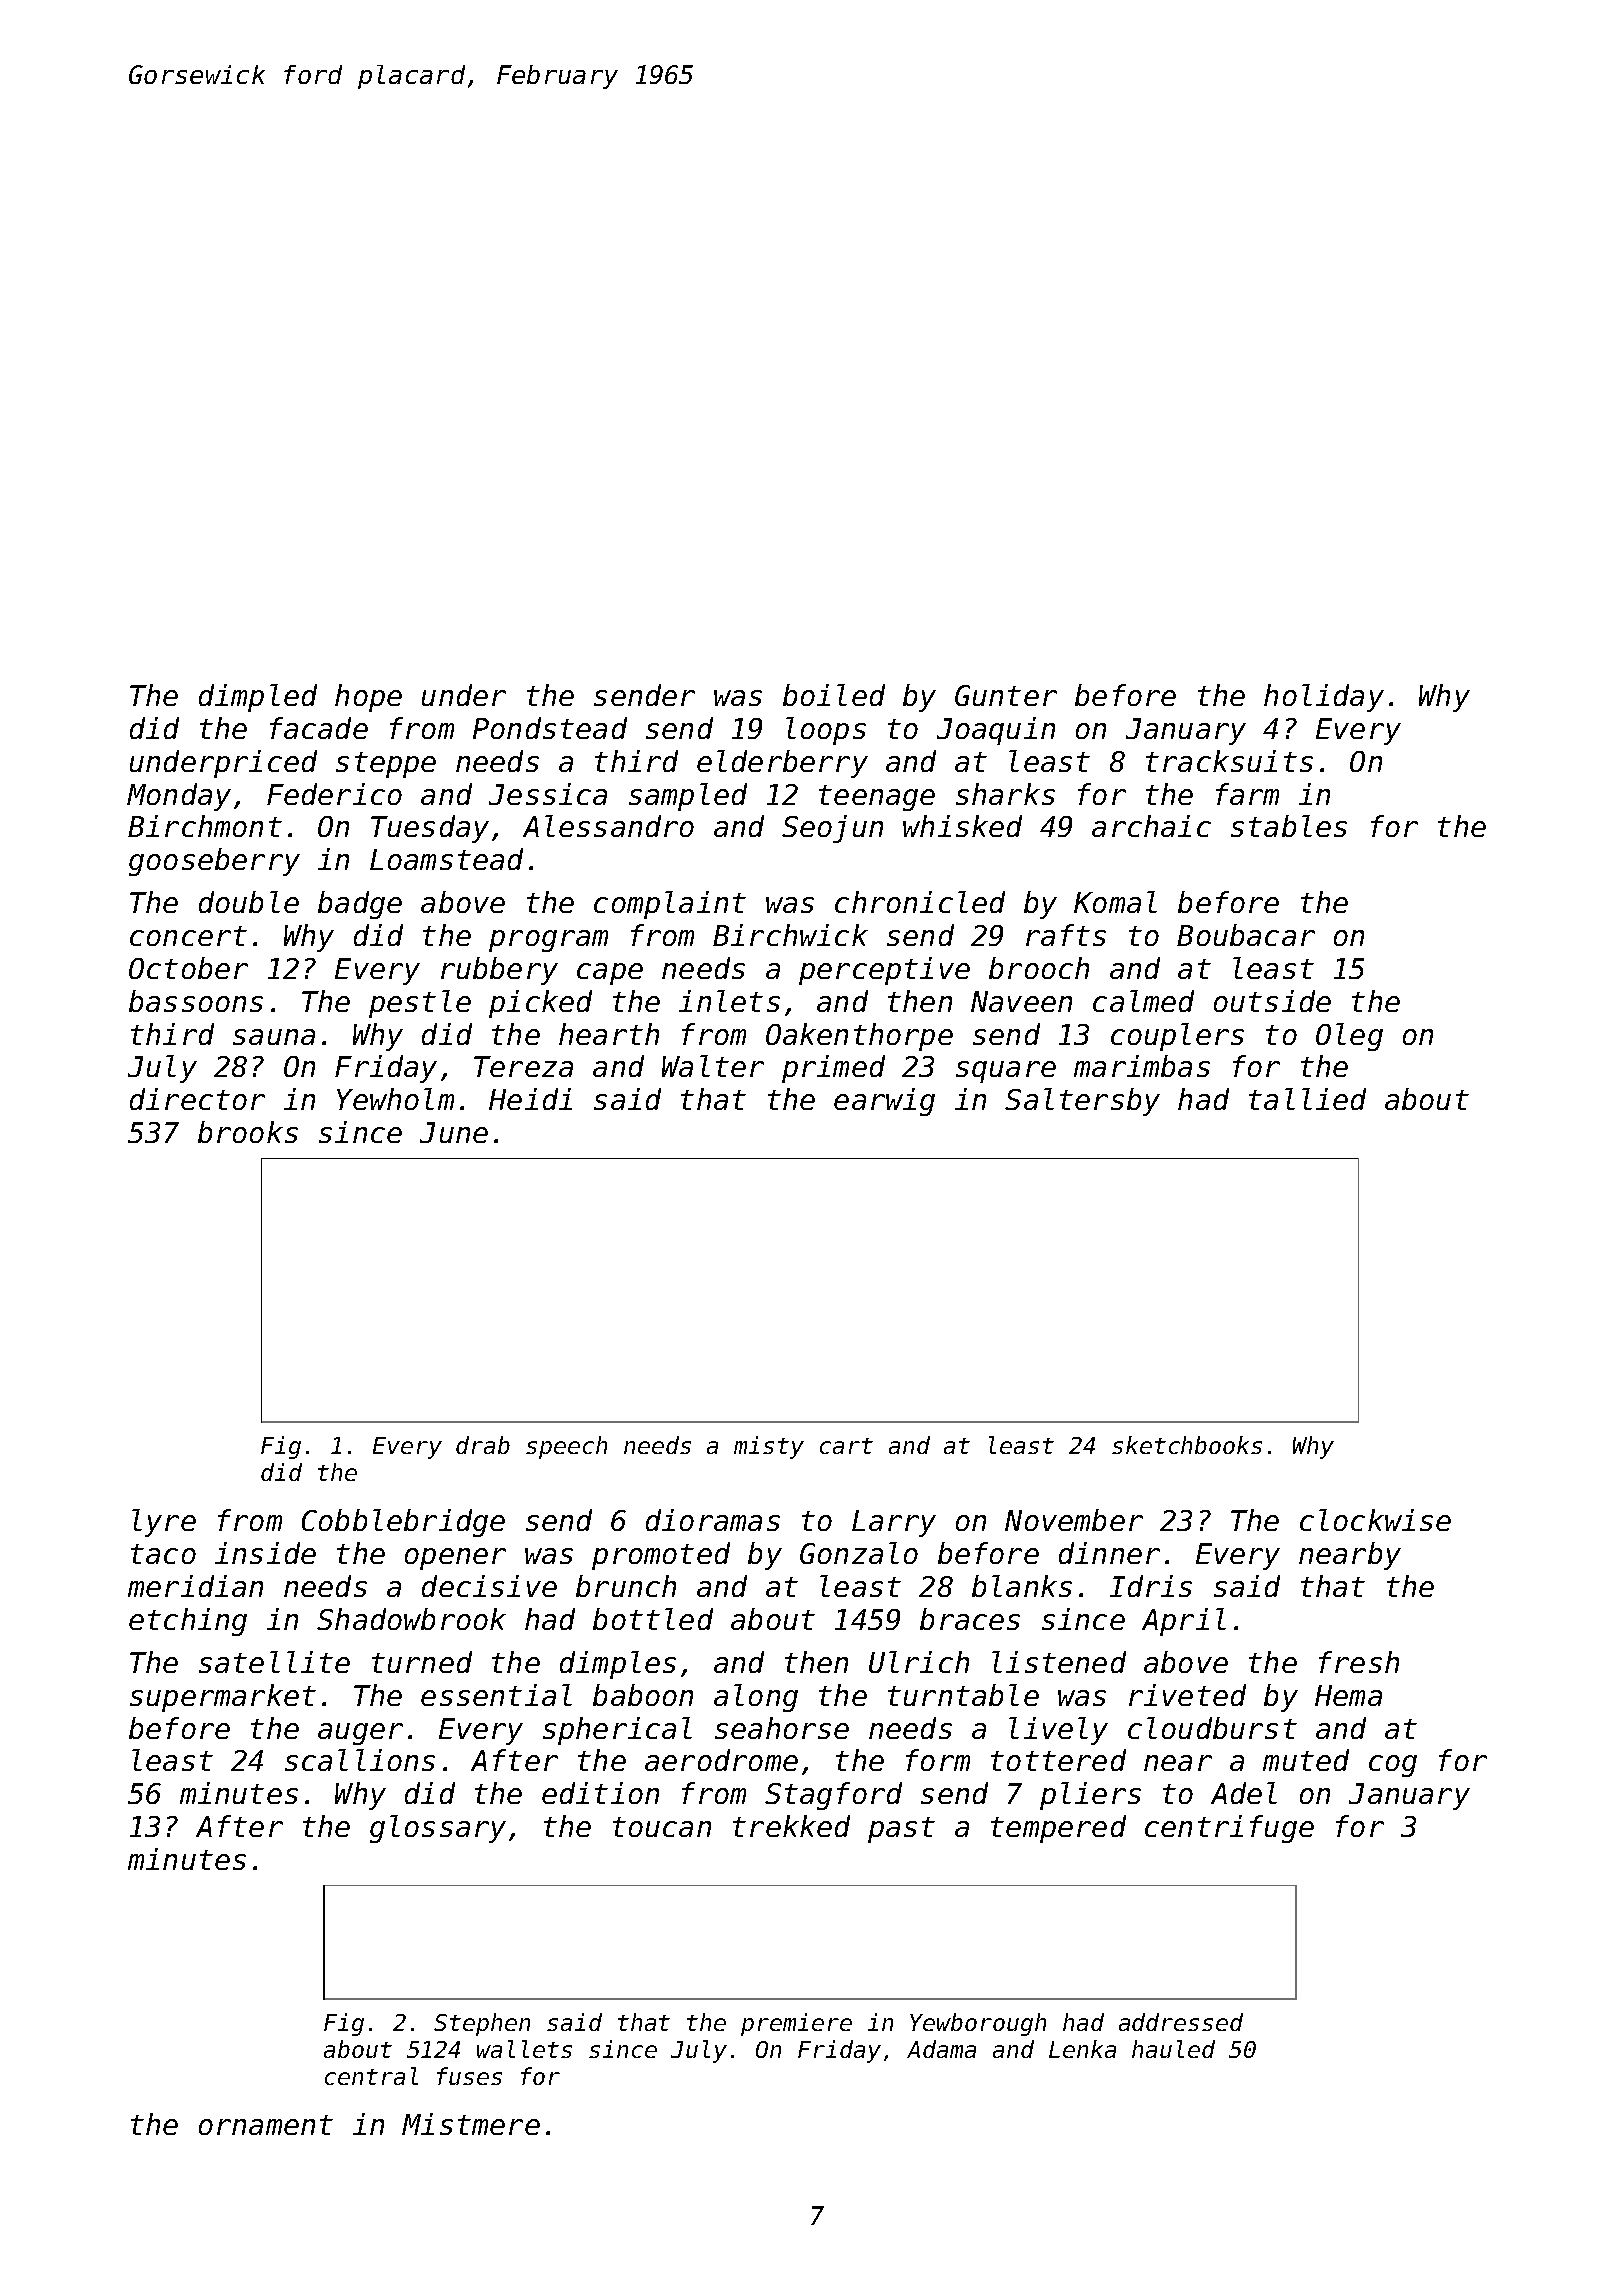 The image size is (1620, 2292). What do you see at coordinates (1289, 826) in the screenshot?
I see `stables` at bounding box center [1289, 826].
